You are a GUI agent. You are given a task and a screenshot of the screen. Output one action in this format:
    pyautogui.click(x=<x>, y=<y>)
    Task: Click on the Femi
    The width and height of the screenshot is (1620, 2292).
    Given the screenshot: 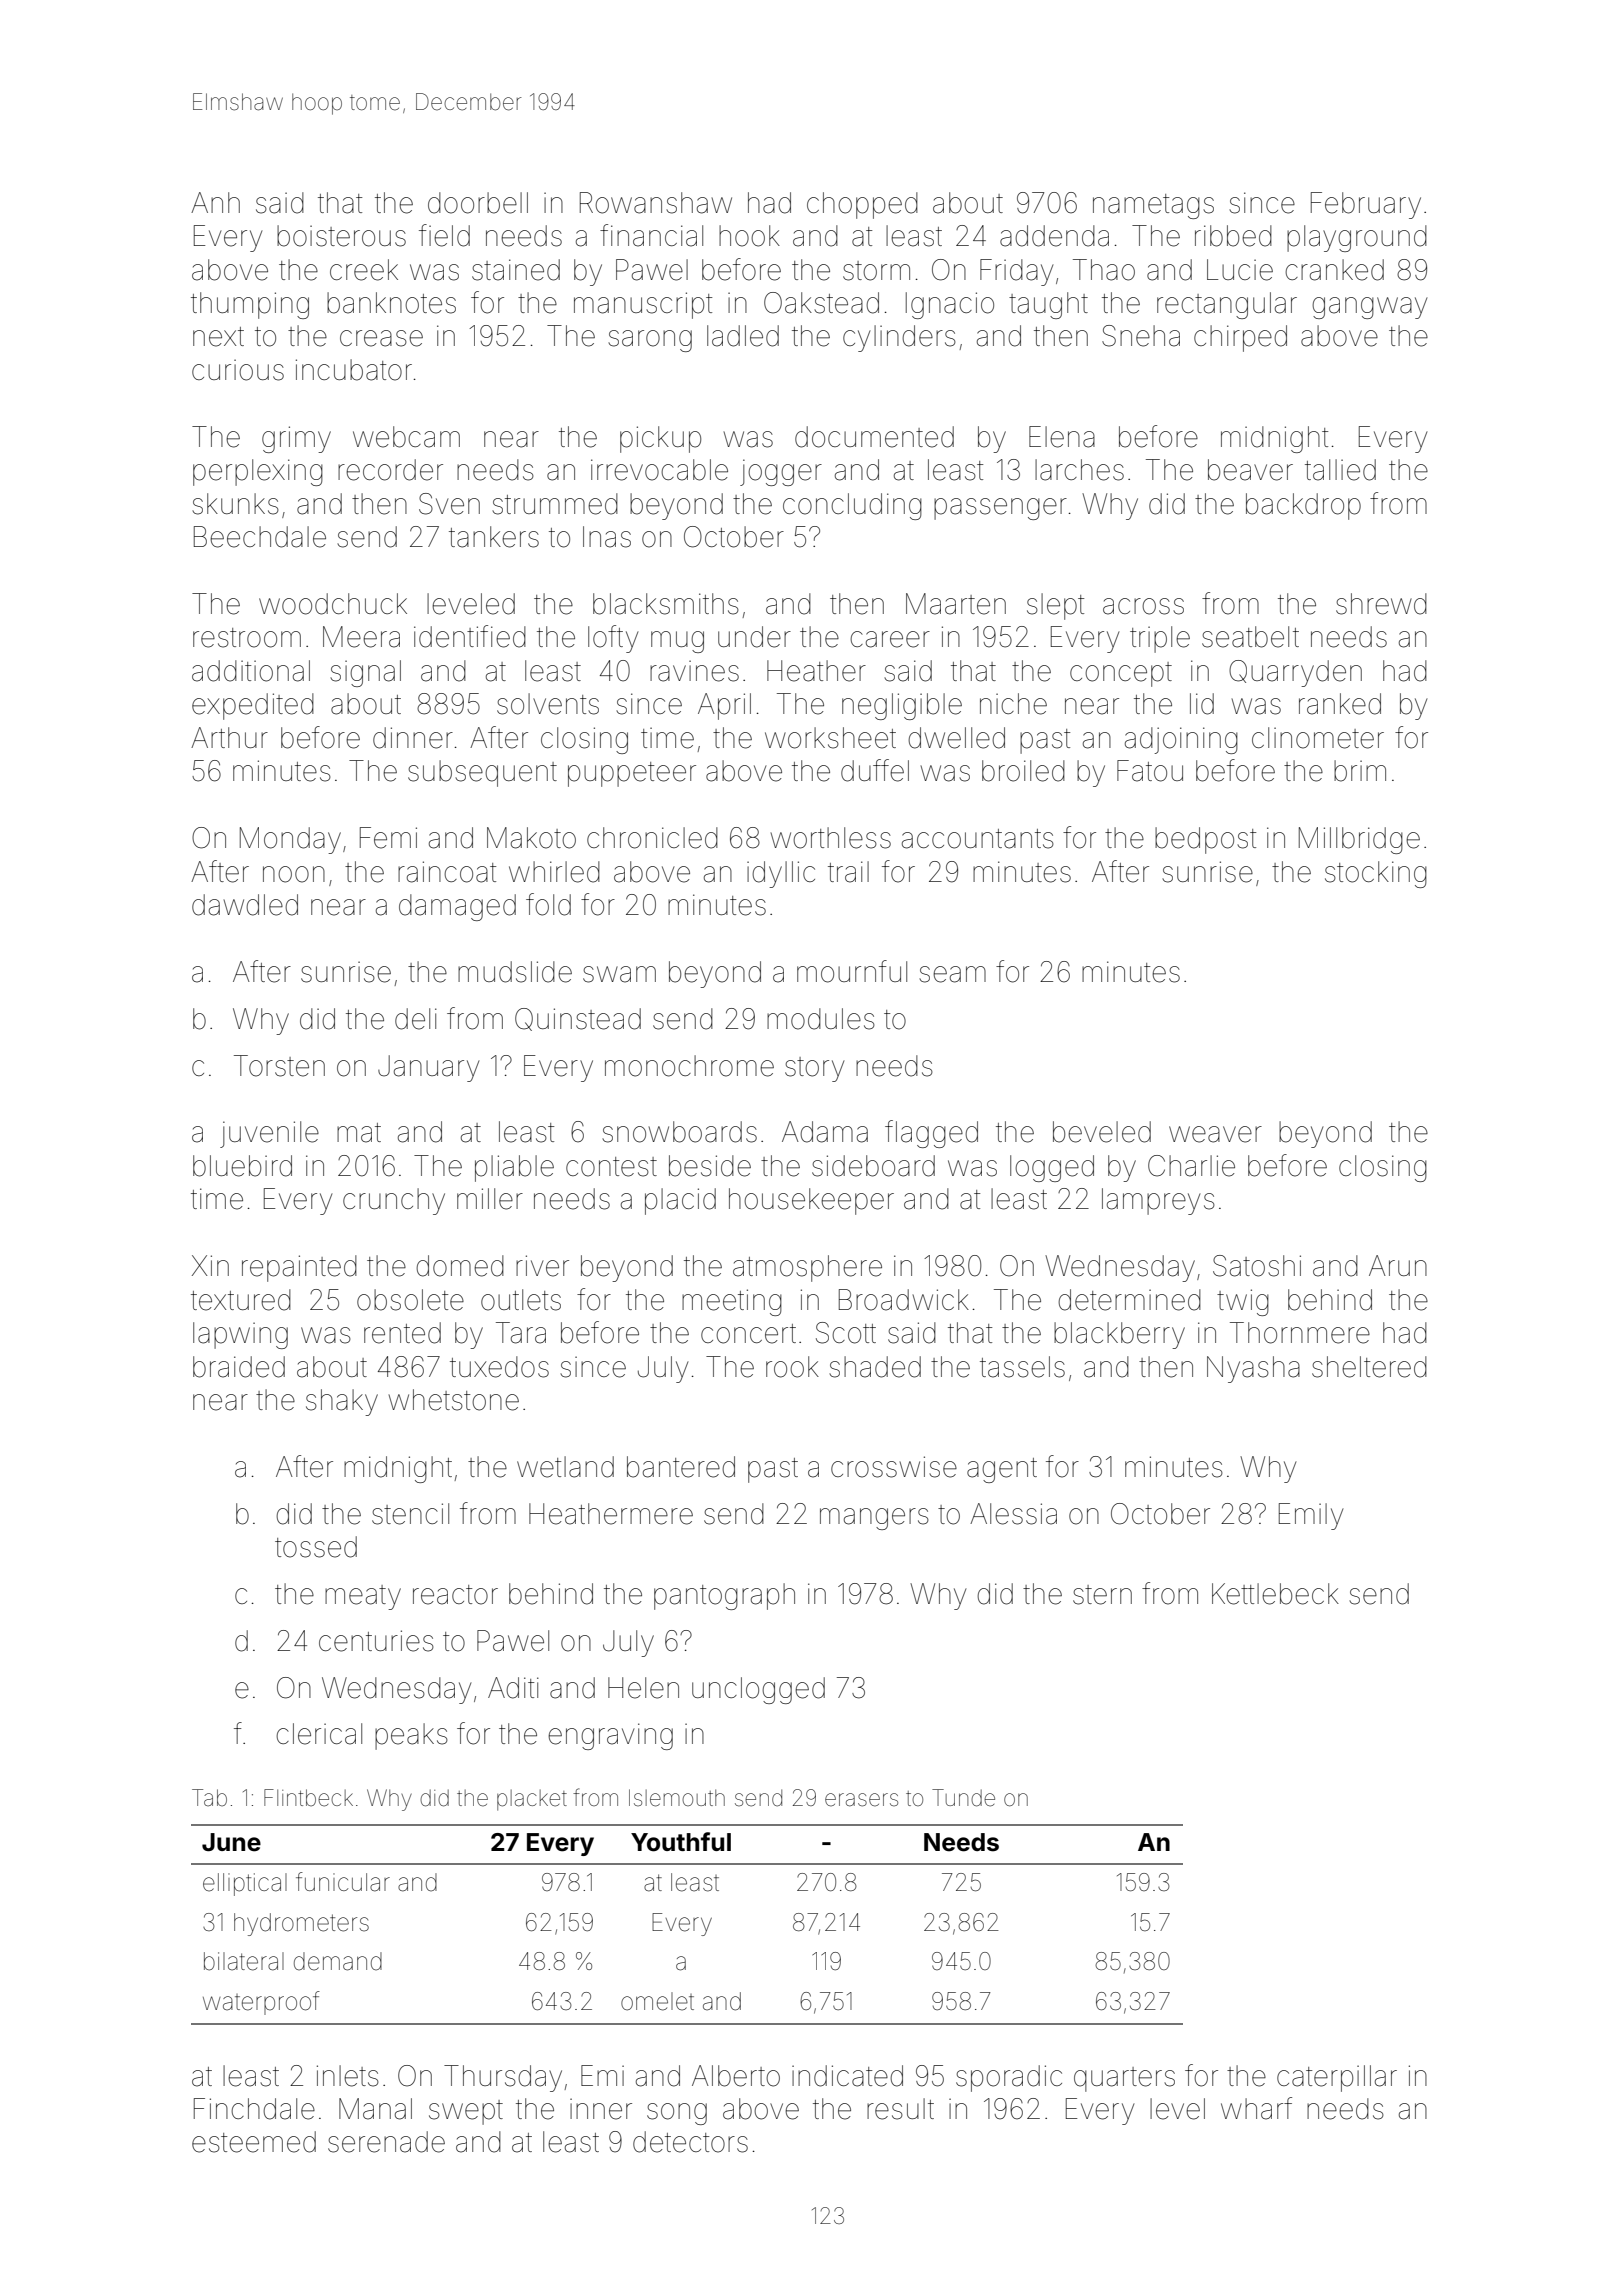 What is the action you would take?
    pyautogui.click(x=388, y=838)
